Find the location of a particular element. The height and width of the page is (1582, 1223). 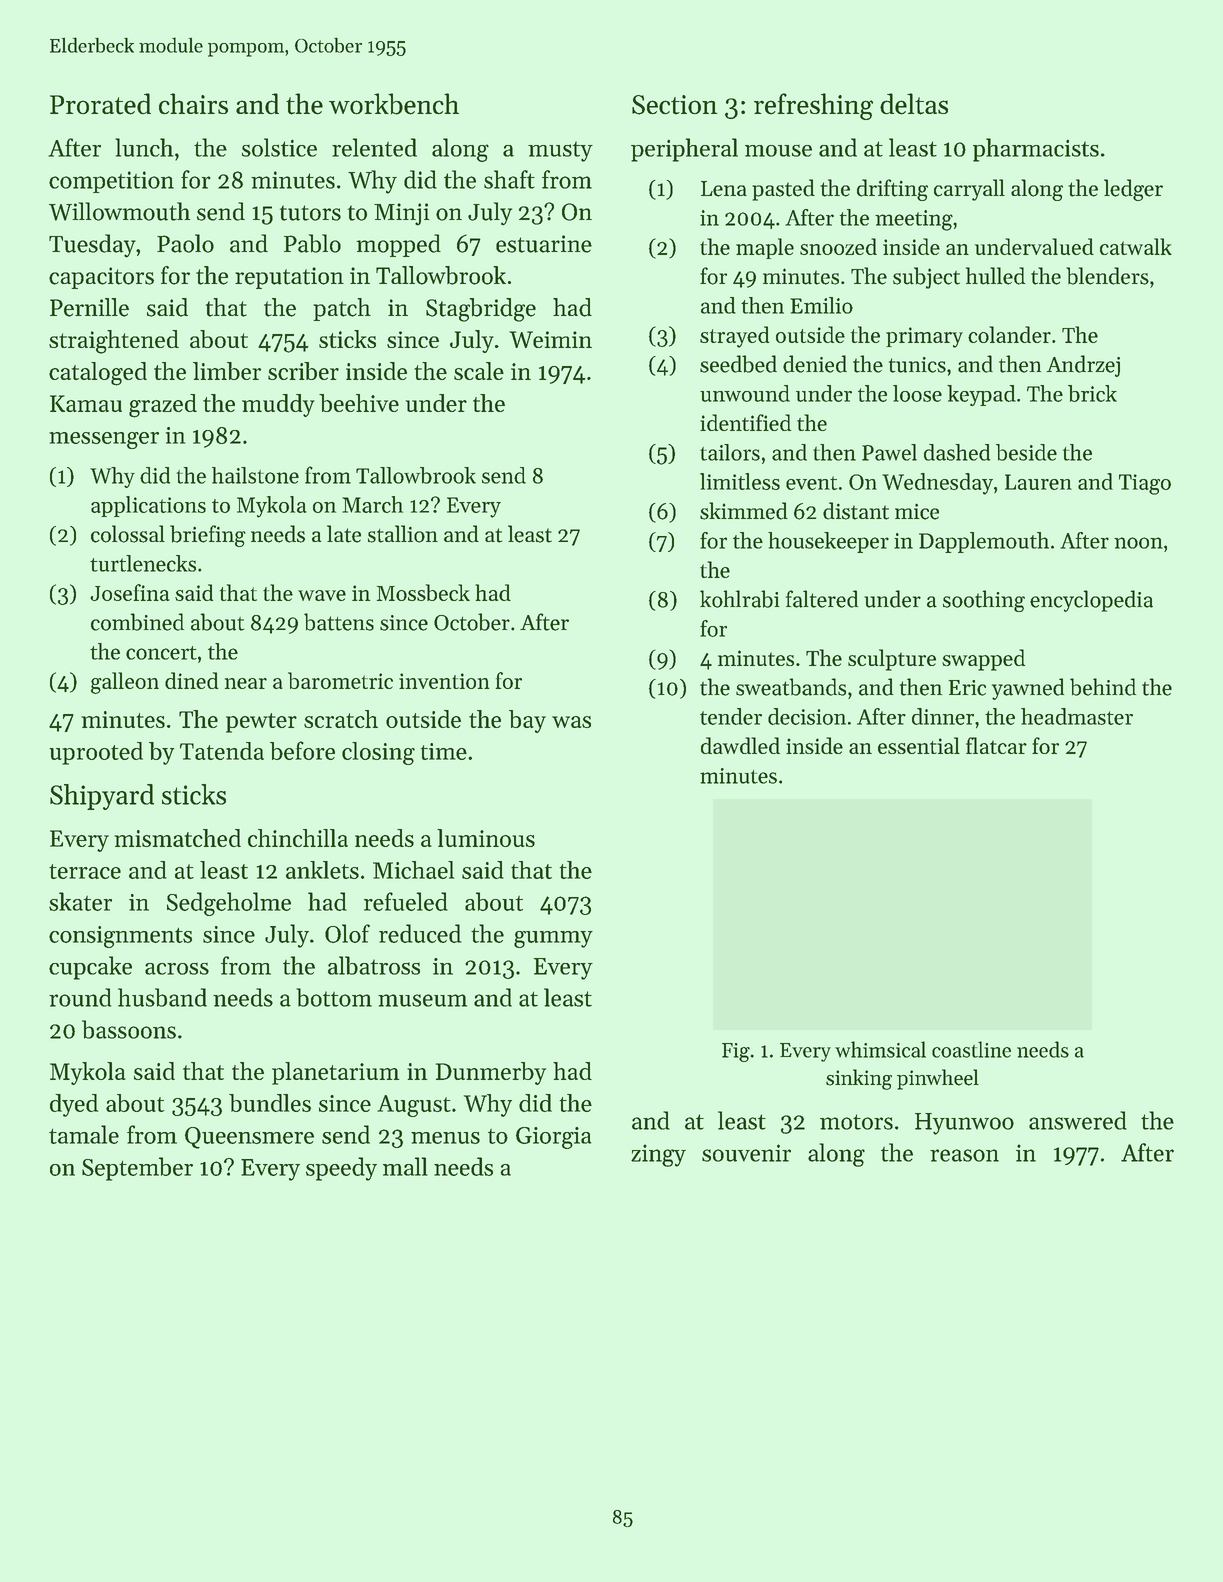

answered is located at coordinates (1078, 1120).
